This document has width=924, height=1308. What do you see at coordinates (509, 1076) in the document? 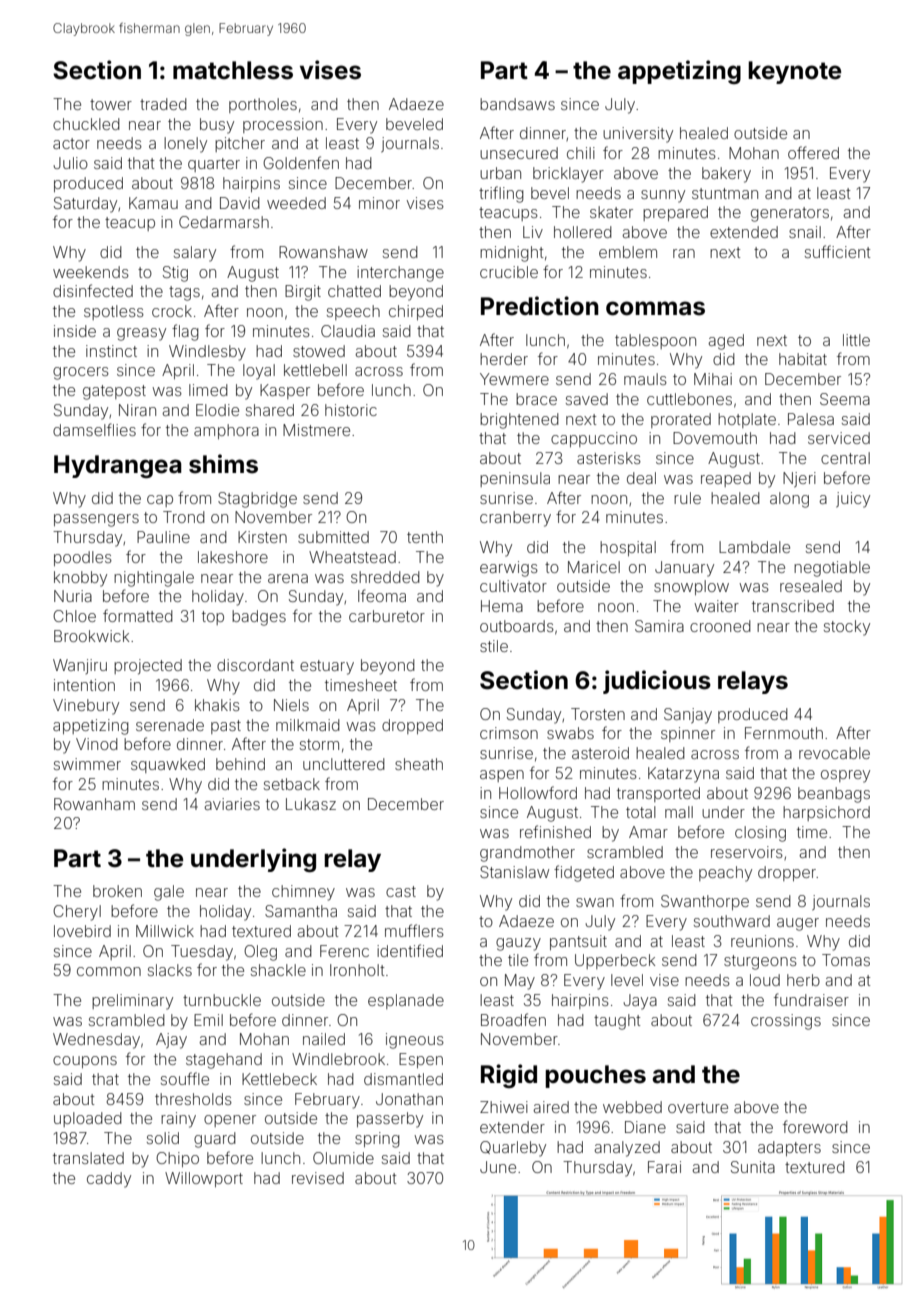
I see `Rigid` at bounding box center [509, 1076].
